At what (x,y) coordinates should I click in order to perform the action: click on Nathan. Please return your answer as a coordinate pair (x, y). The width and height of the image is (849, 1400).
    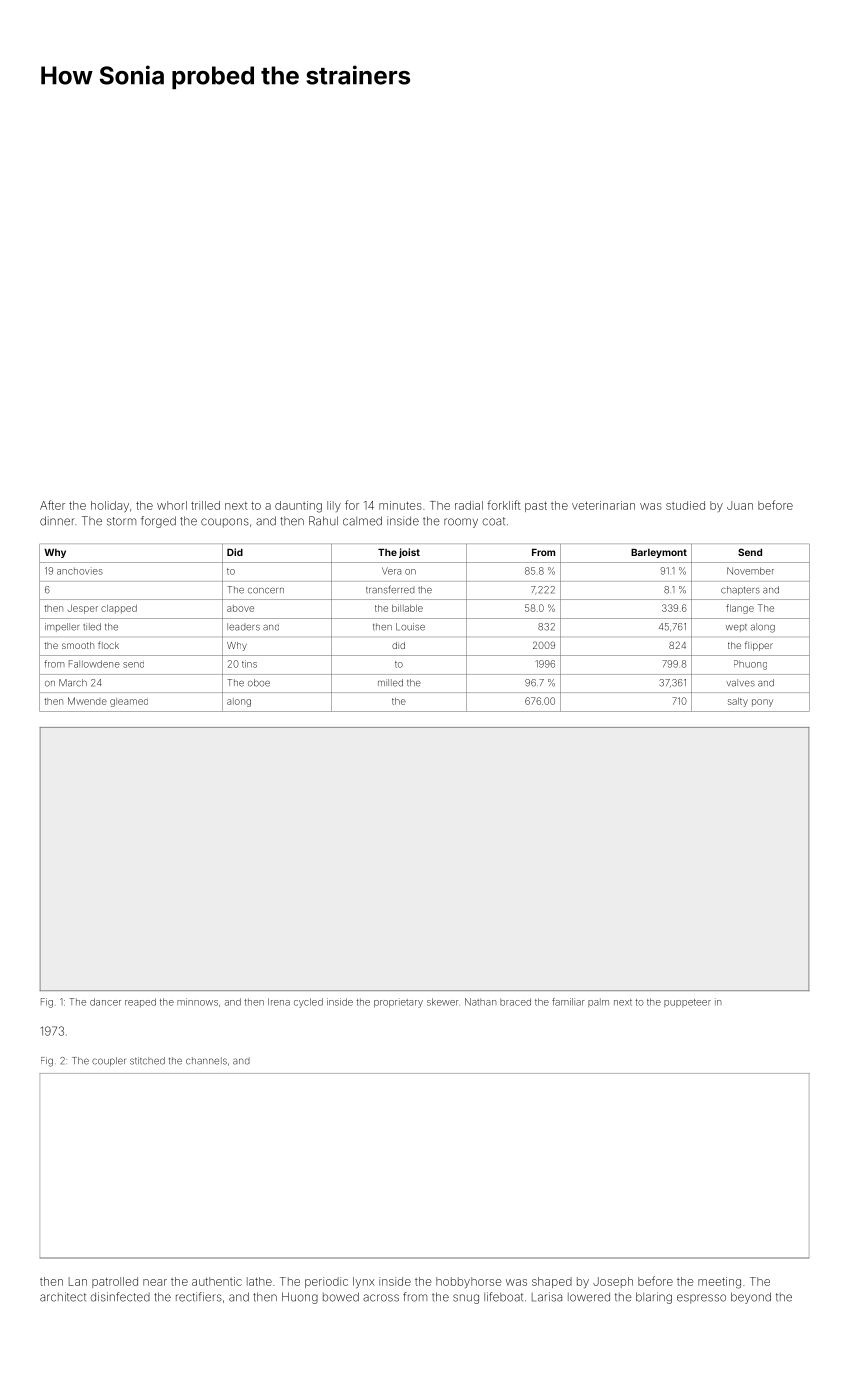
    Looking at the image, I should click on (481, 1002).
